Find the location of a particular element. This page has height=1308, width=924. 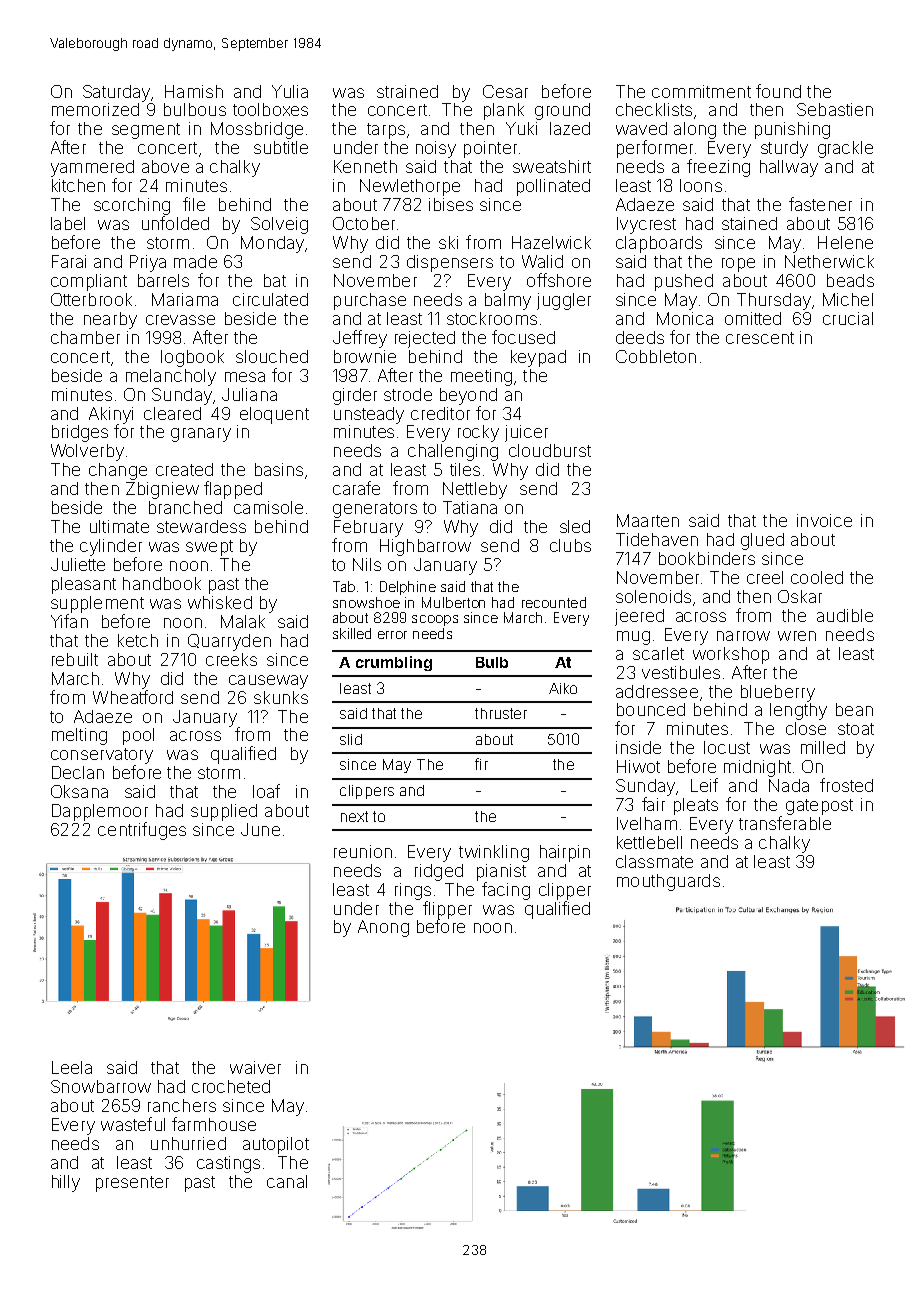

granary is located at coordinates (201, 435).
